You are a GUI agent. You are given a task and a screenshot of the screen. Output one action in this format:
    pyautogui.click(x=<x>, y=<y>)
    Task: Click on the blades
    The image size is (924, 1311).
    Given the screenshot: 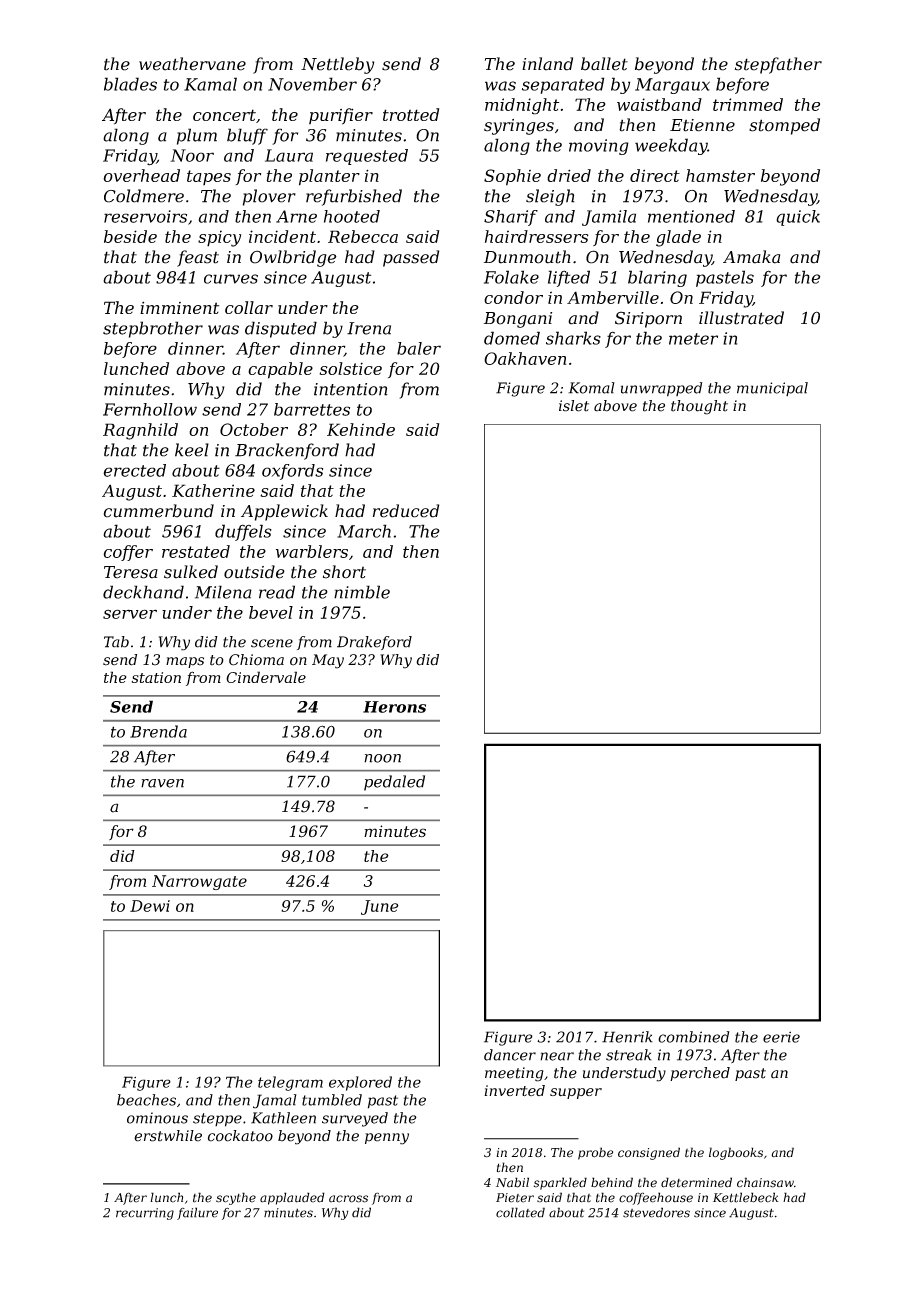 What is the action you would take?
    pyautogui.click(x=130, y=84)
